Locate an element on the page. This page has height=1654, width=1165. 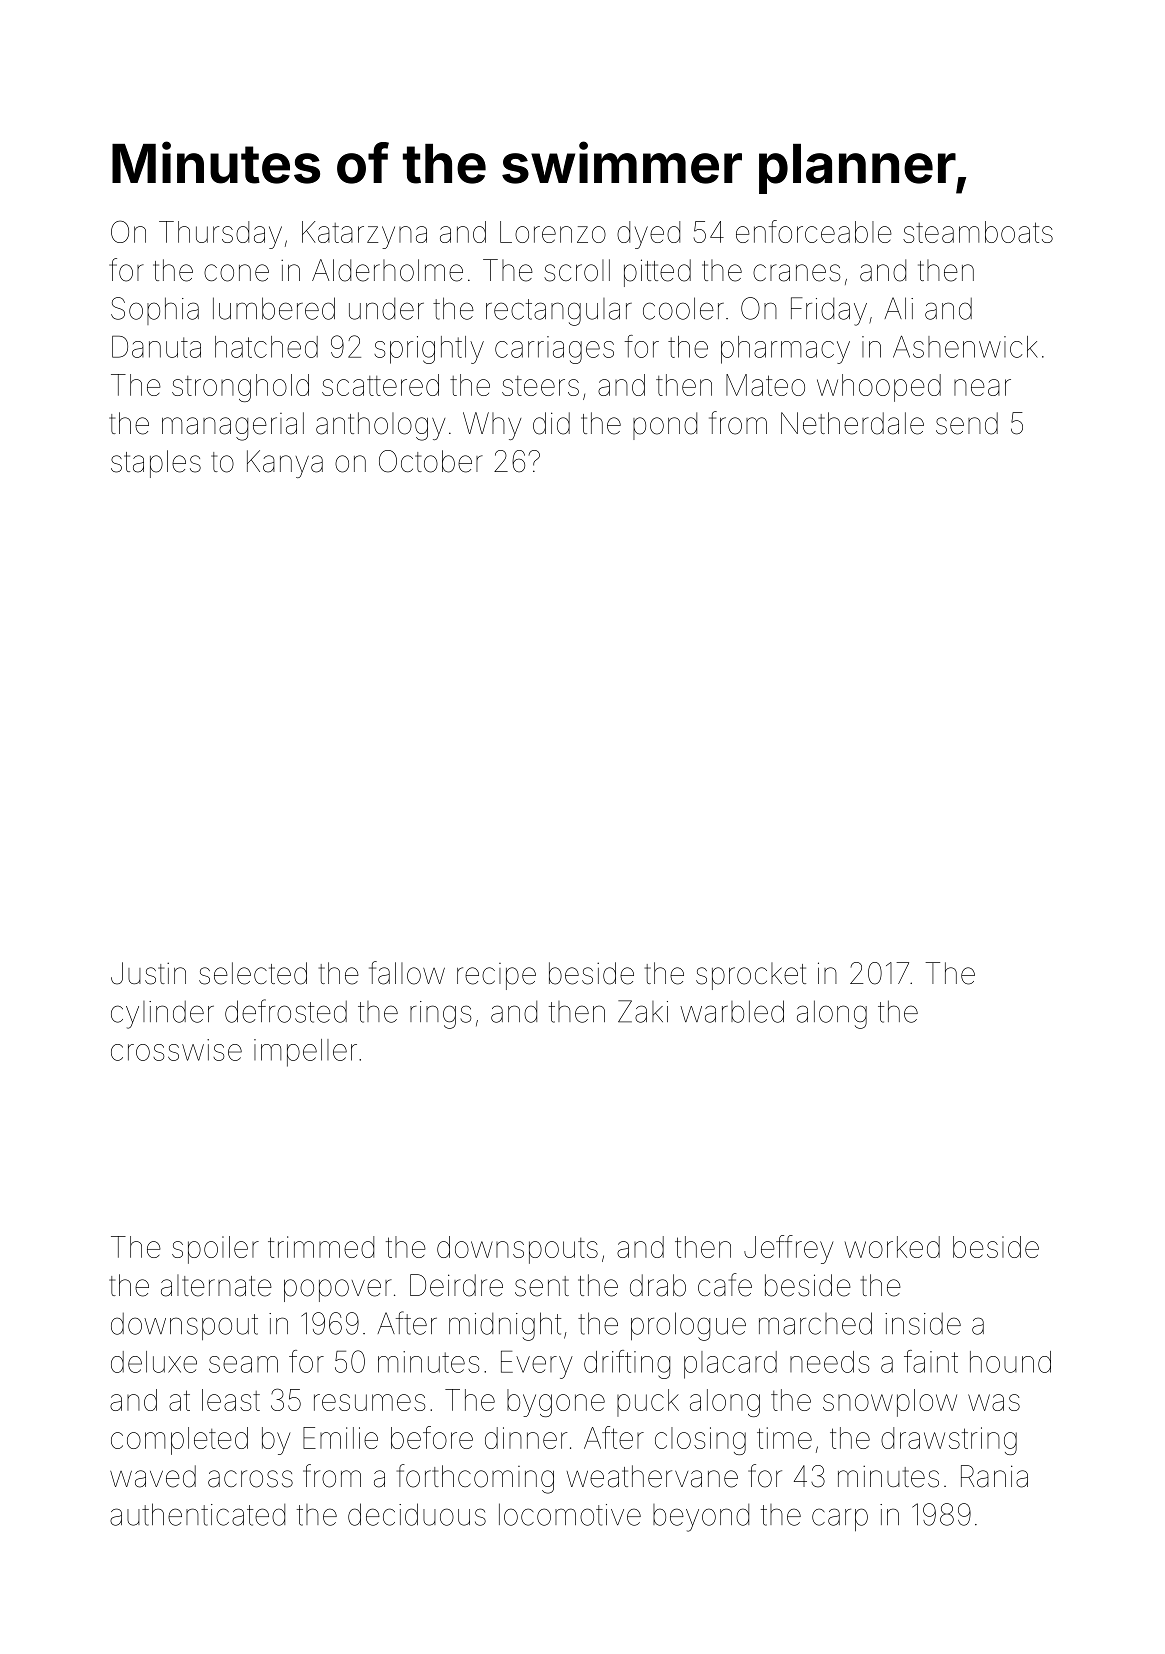
Danuta is located at coordinates (156, 347).
